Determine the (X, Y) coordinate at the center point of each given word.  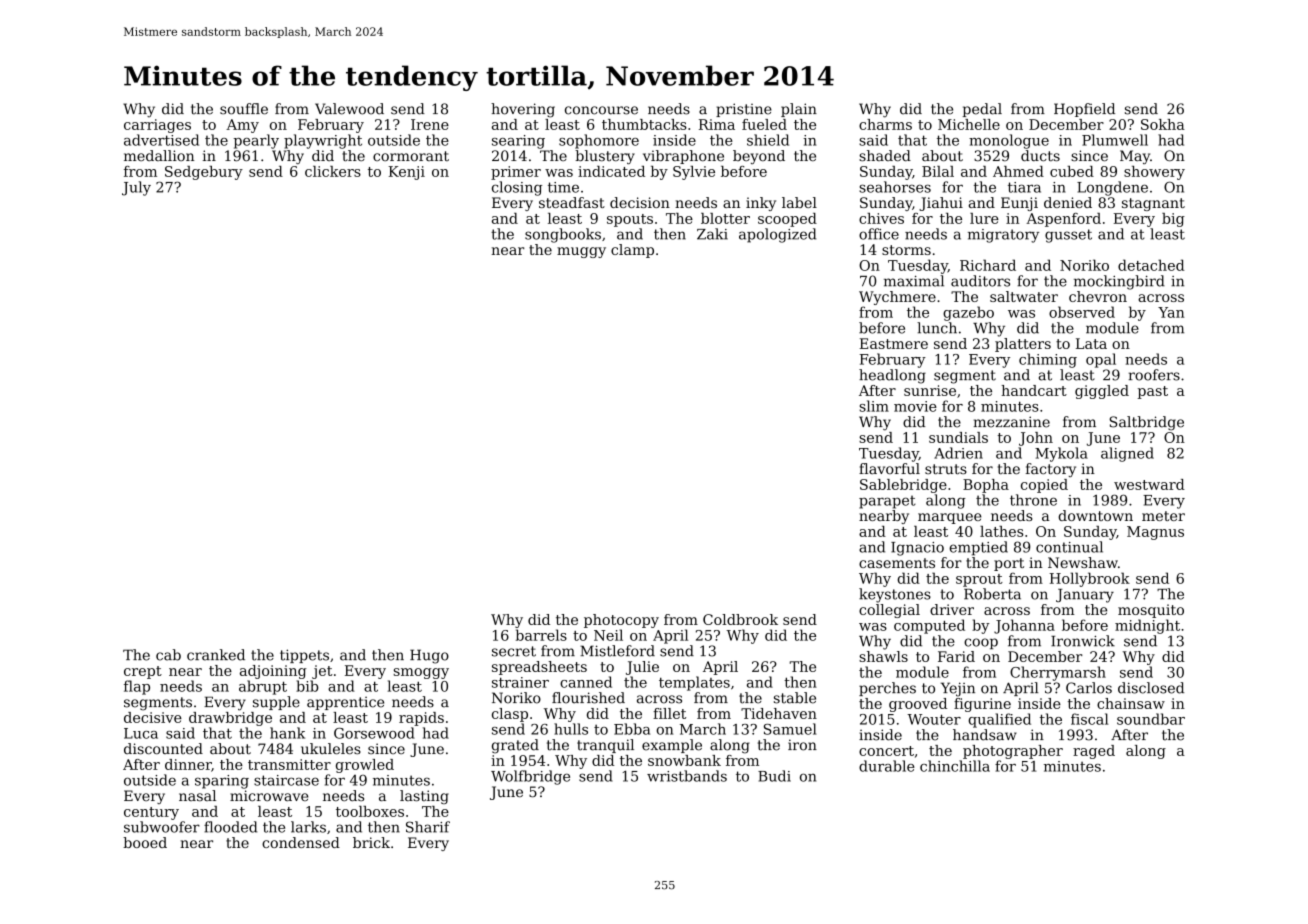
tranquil (605, 746)
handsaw (985, 735)
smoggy (421, 673)
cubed (1072, 171)
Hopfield (1084, 110)
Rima (717, 124)
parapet (887, 502)
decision (640, 202)
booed (145, 842)
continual (1069, 547)
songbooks (563, 235)
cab (168, 655)
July (136, 188)
